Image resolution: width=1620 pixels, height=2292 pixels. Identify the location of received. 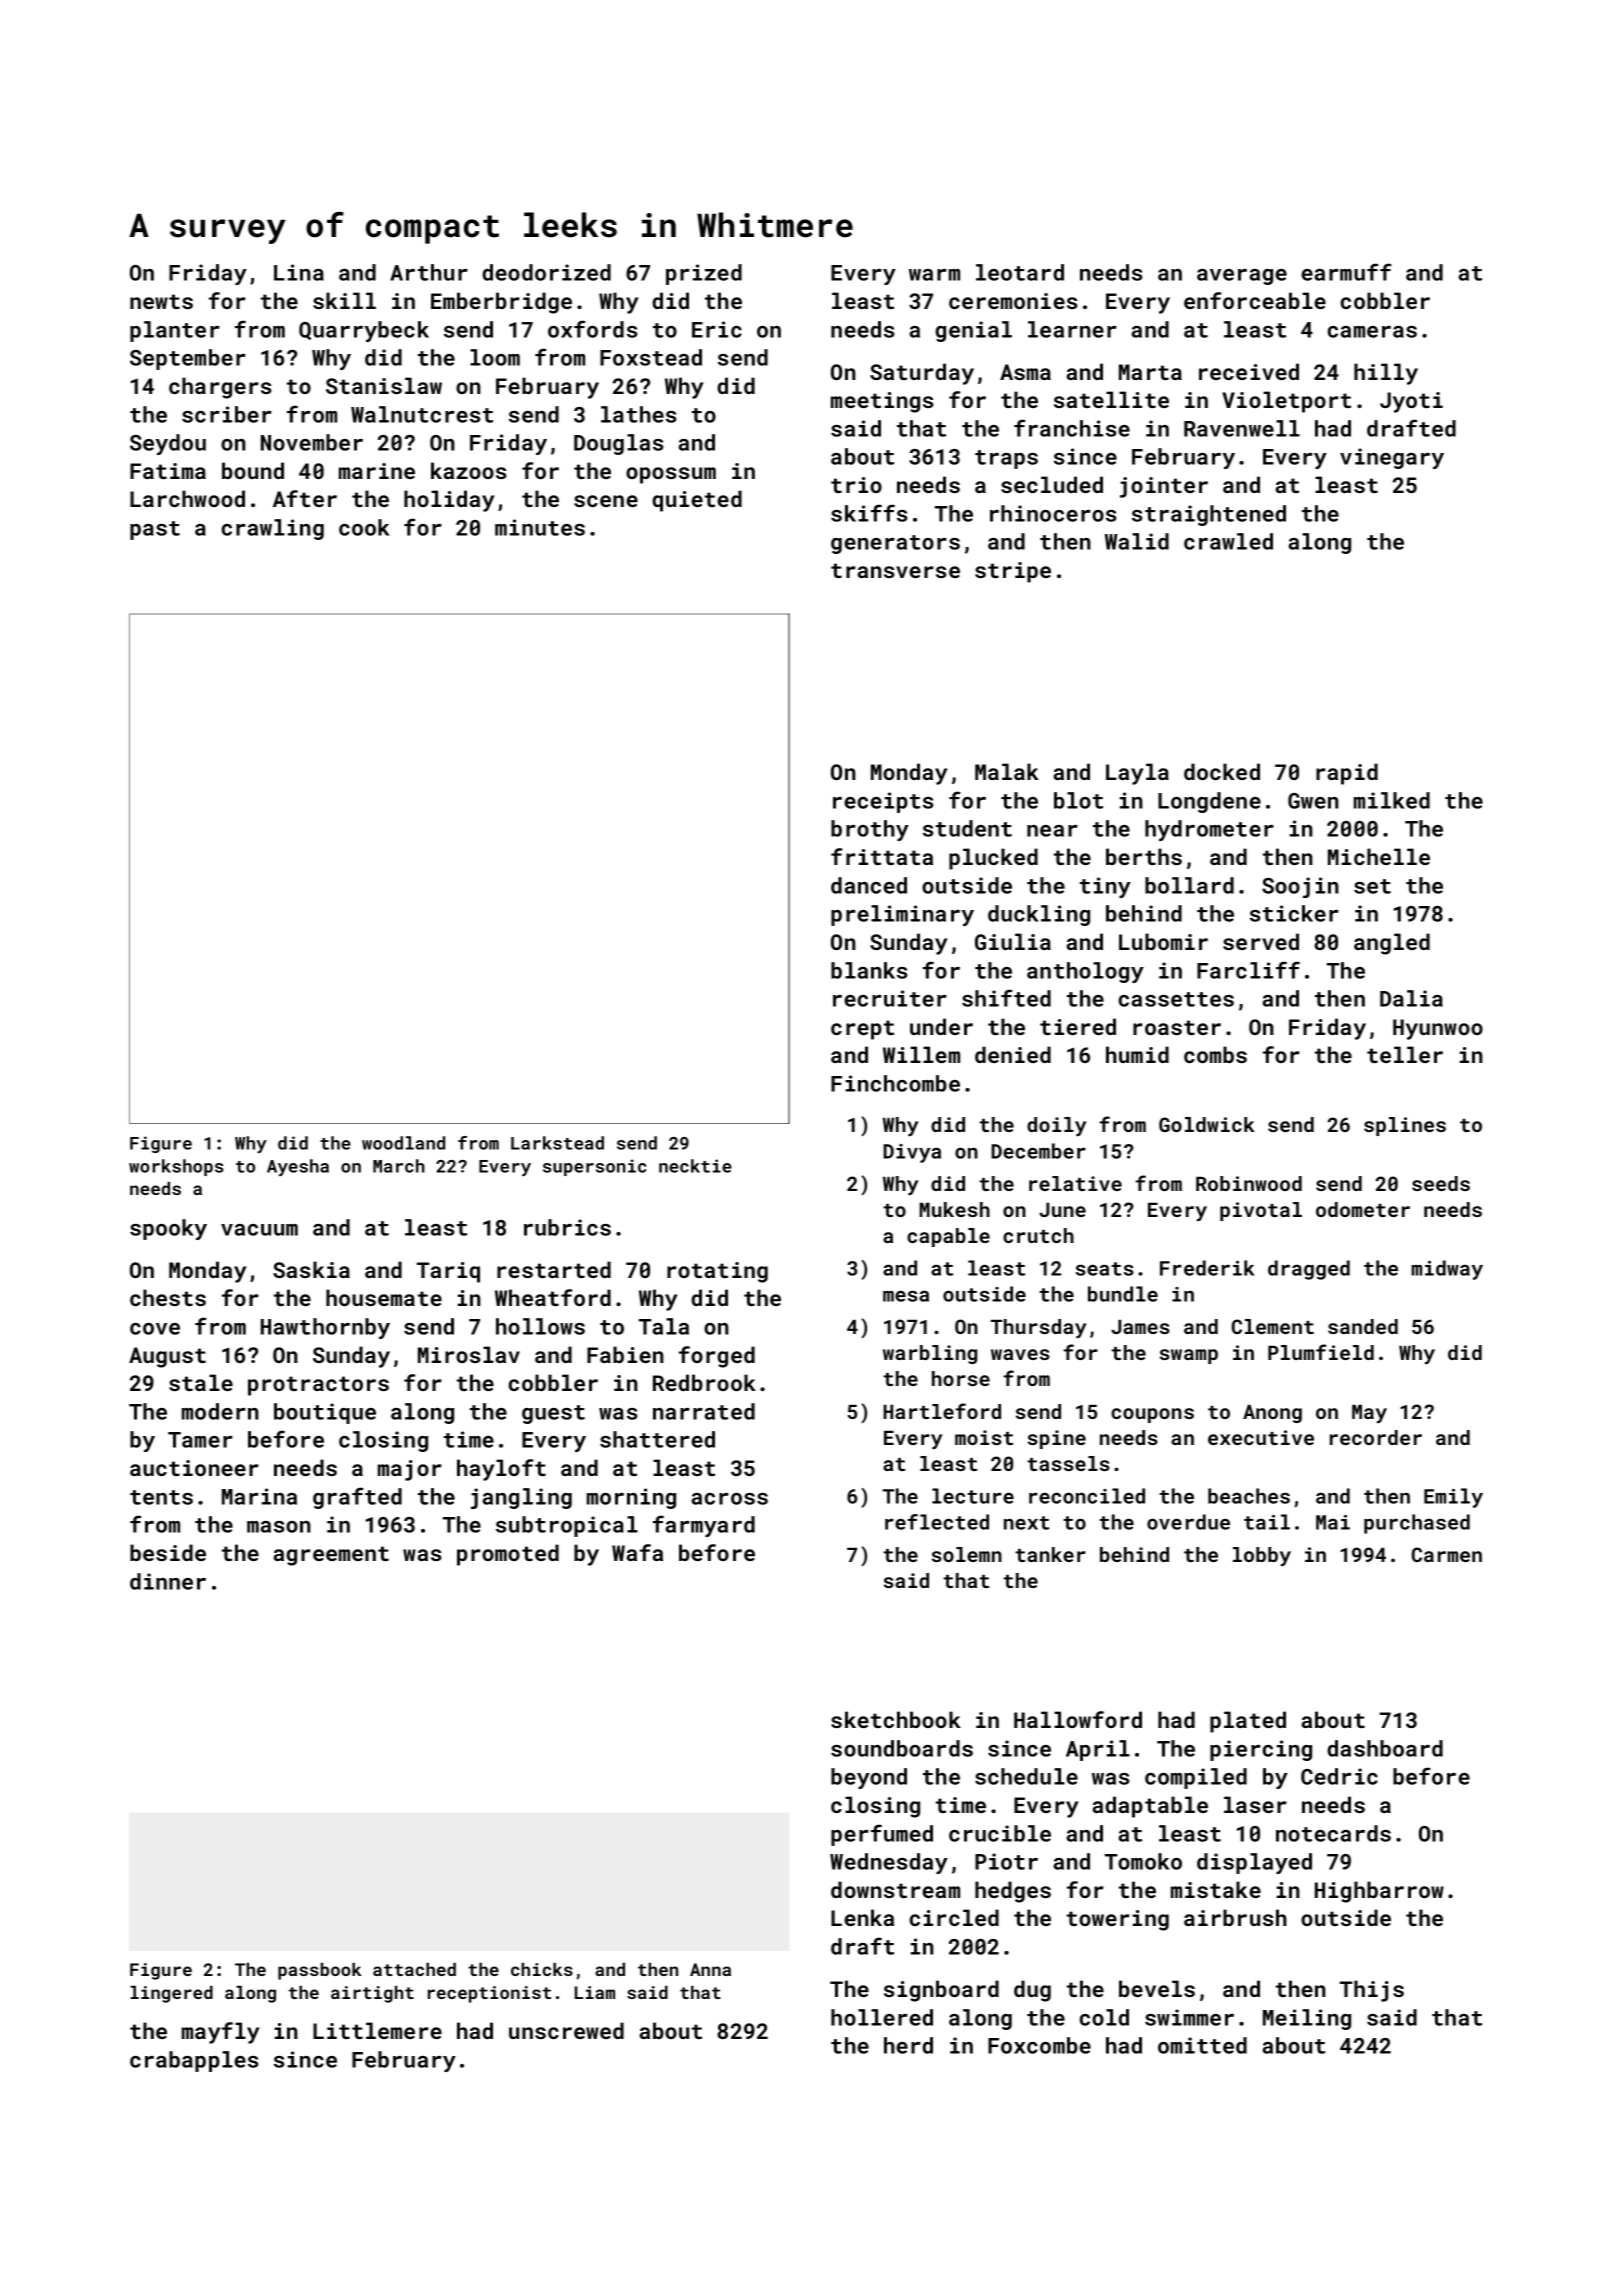
(1249, 371).
